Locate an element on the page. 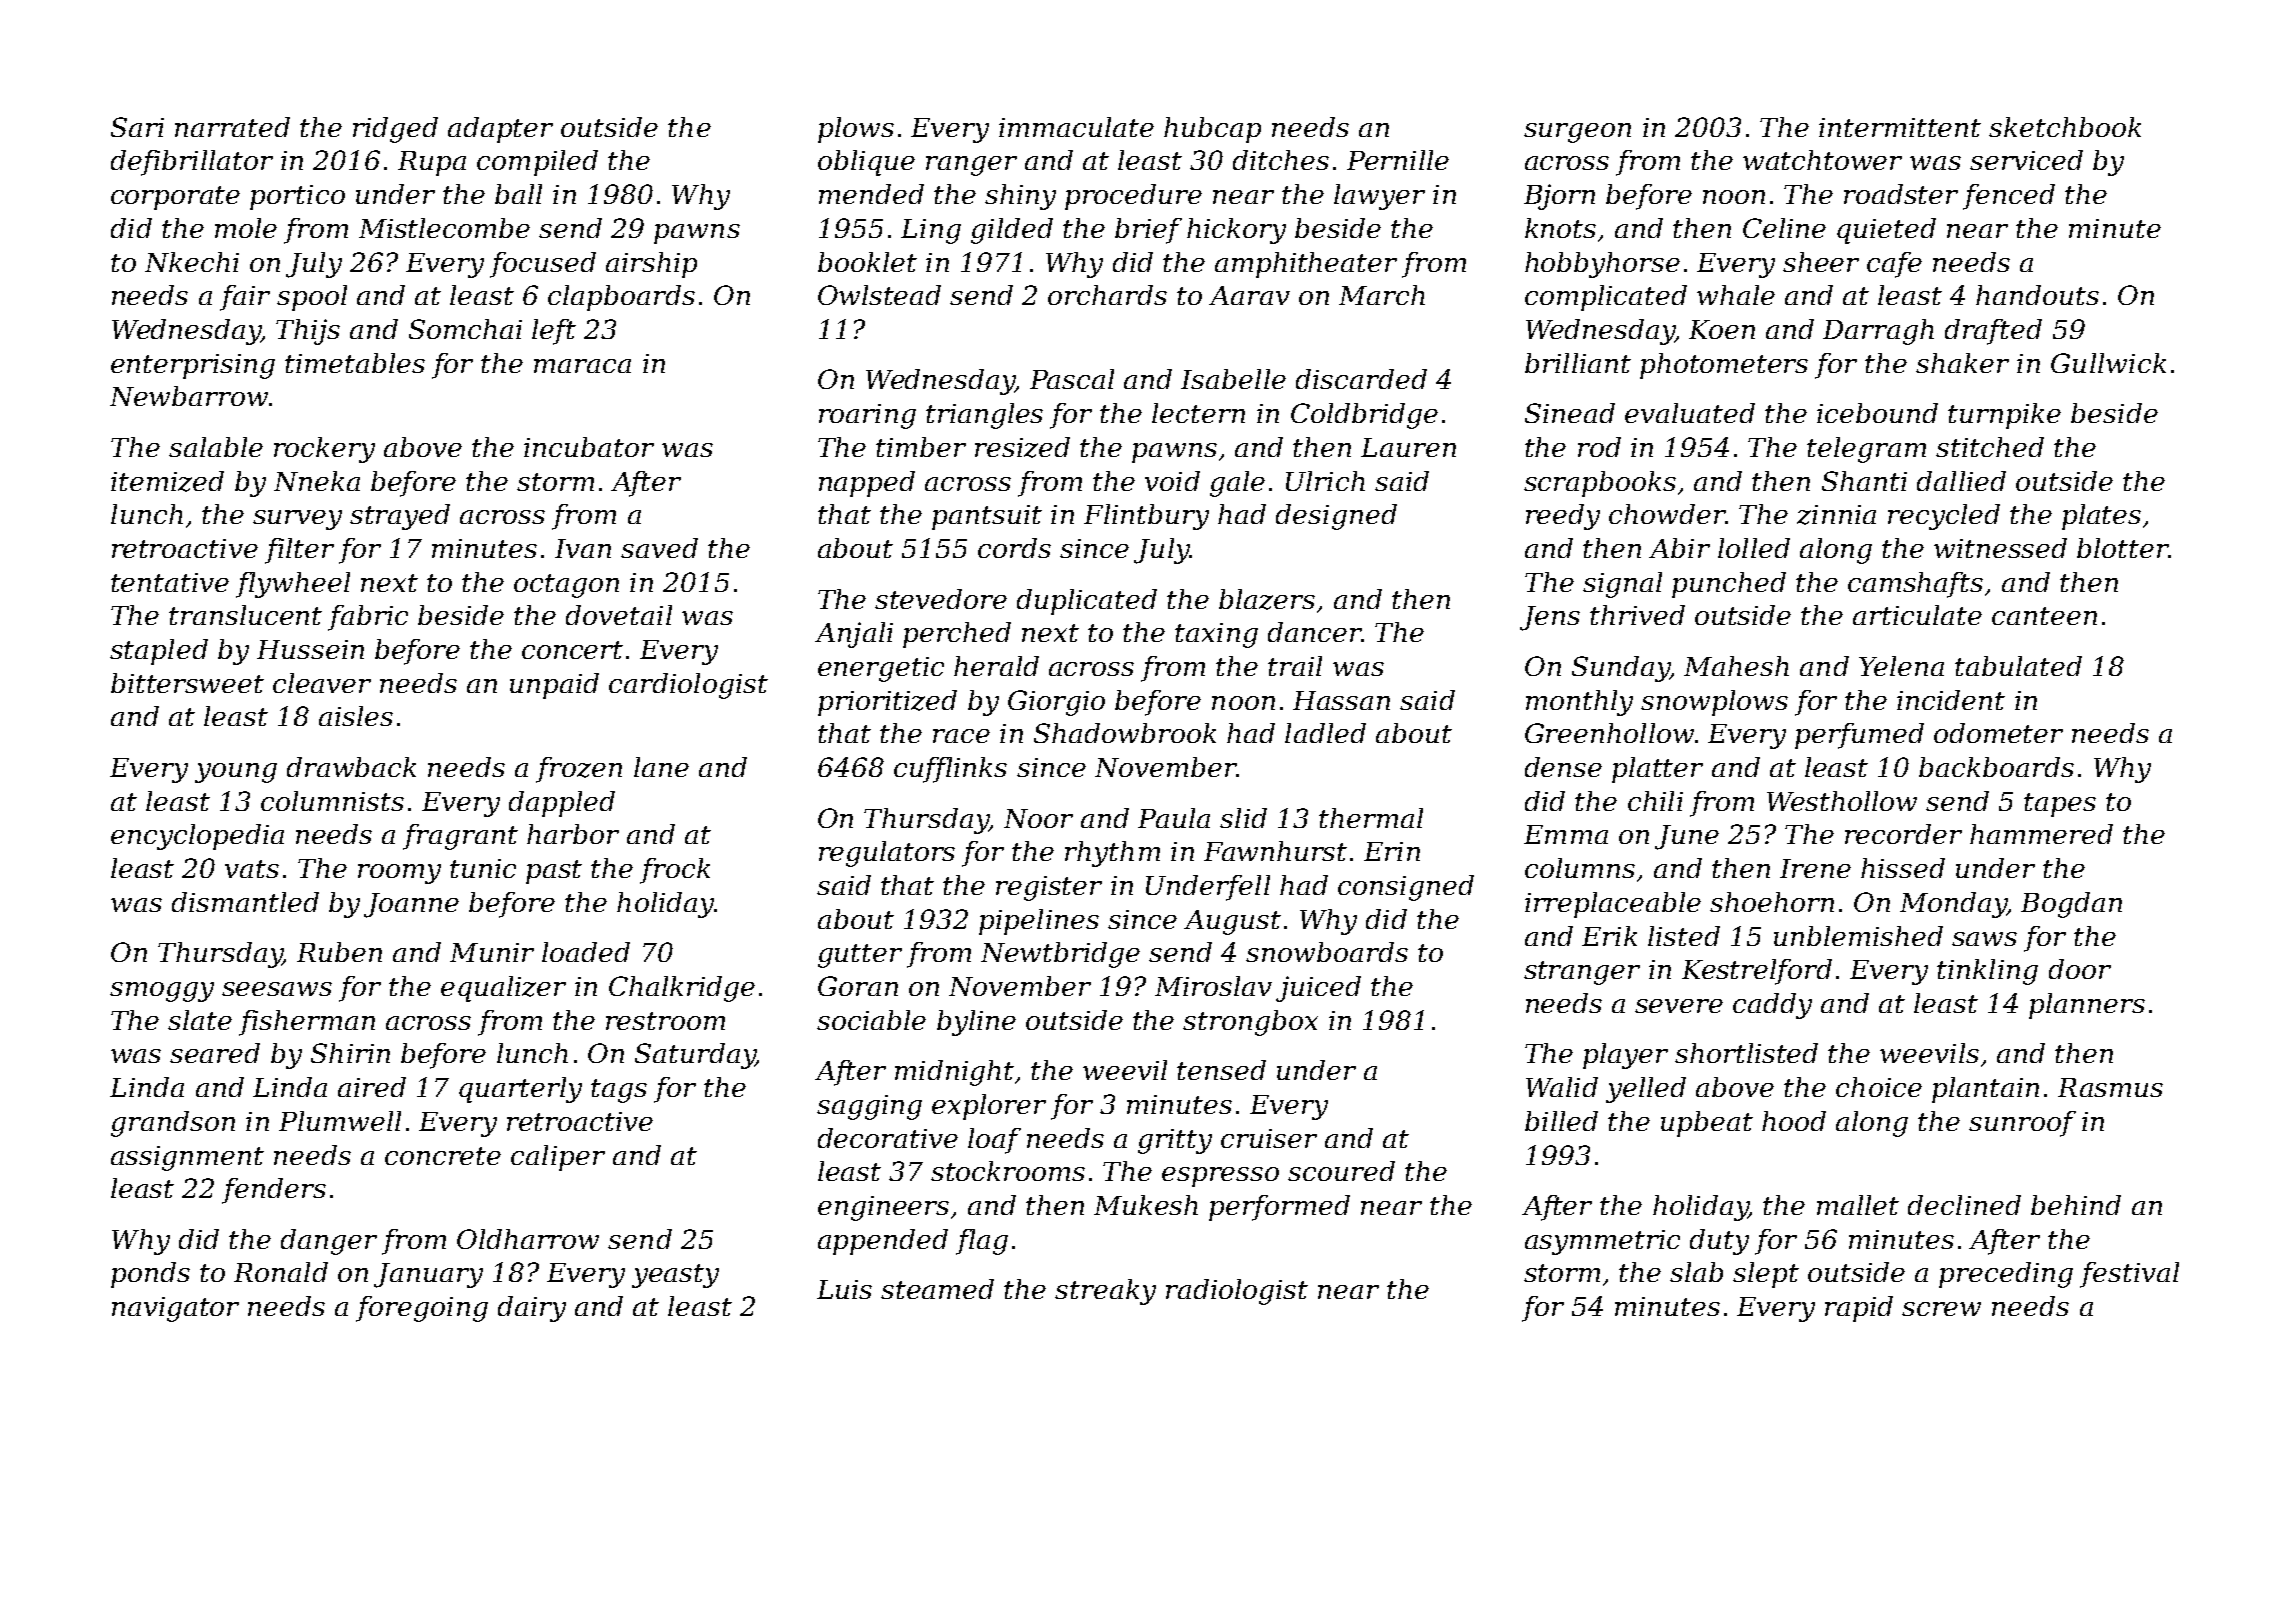  fabric is located at coordinates (368, 618).
